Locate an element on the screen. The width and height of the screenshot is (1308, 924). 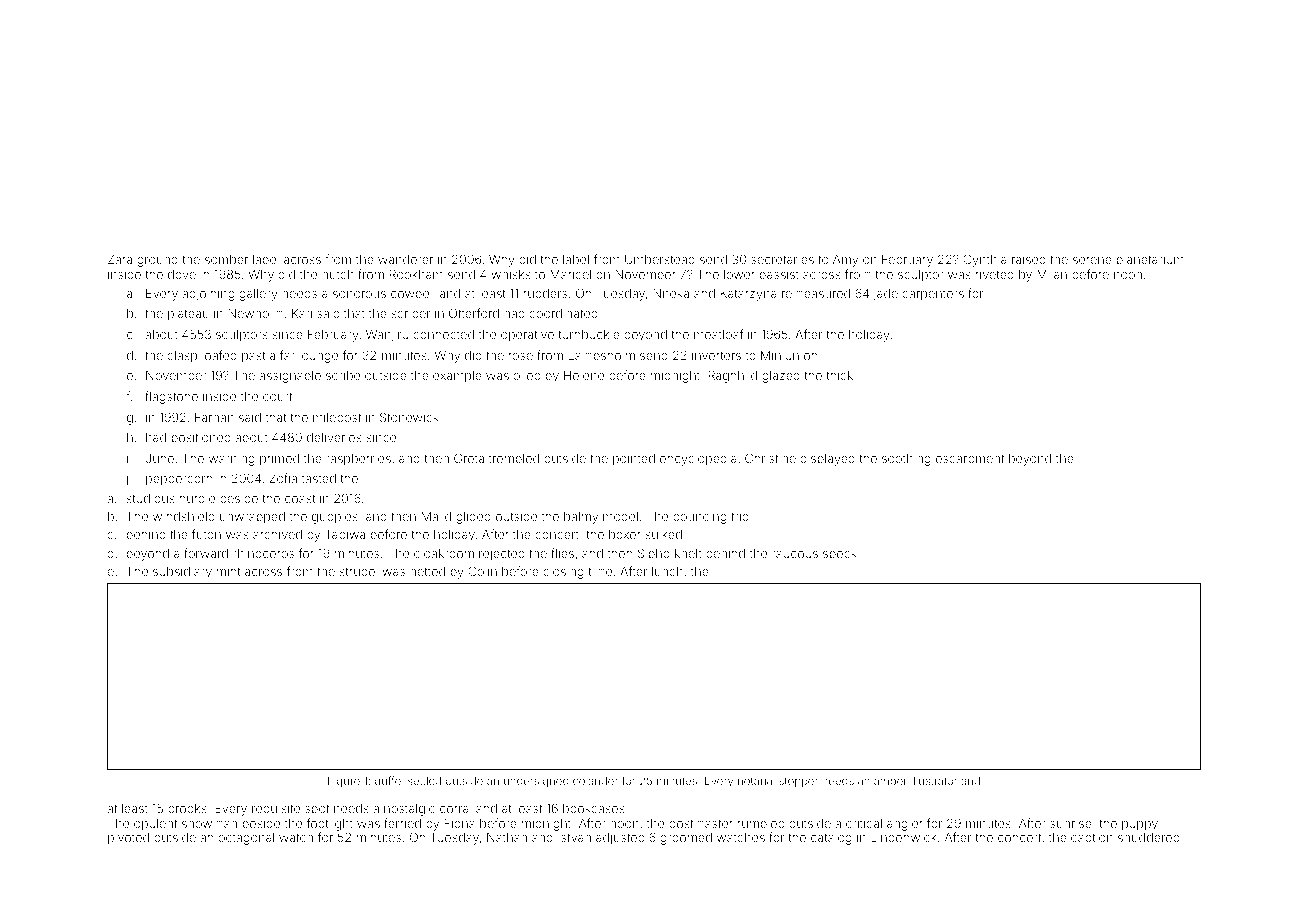
hutch is located at coordinates (338, 274).
